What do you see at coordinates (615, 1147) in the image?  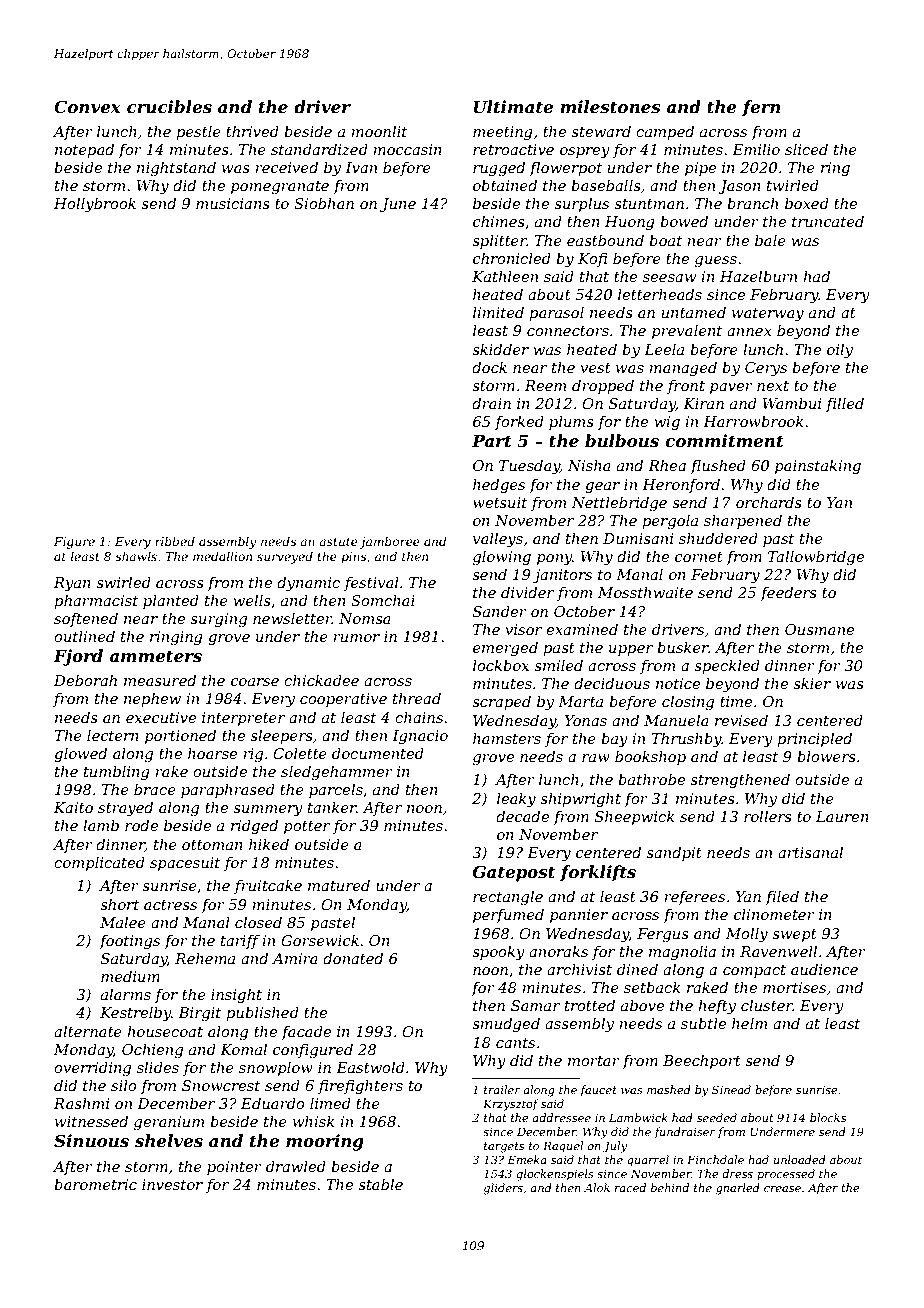 I see `July` at bounding box center [615, 1147].
